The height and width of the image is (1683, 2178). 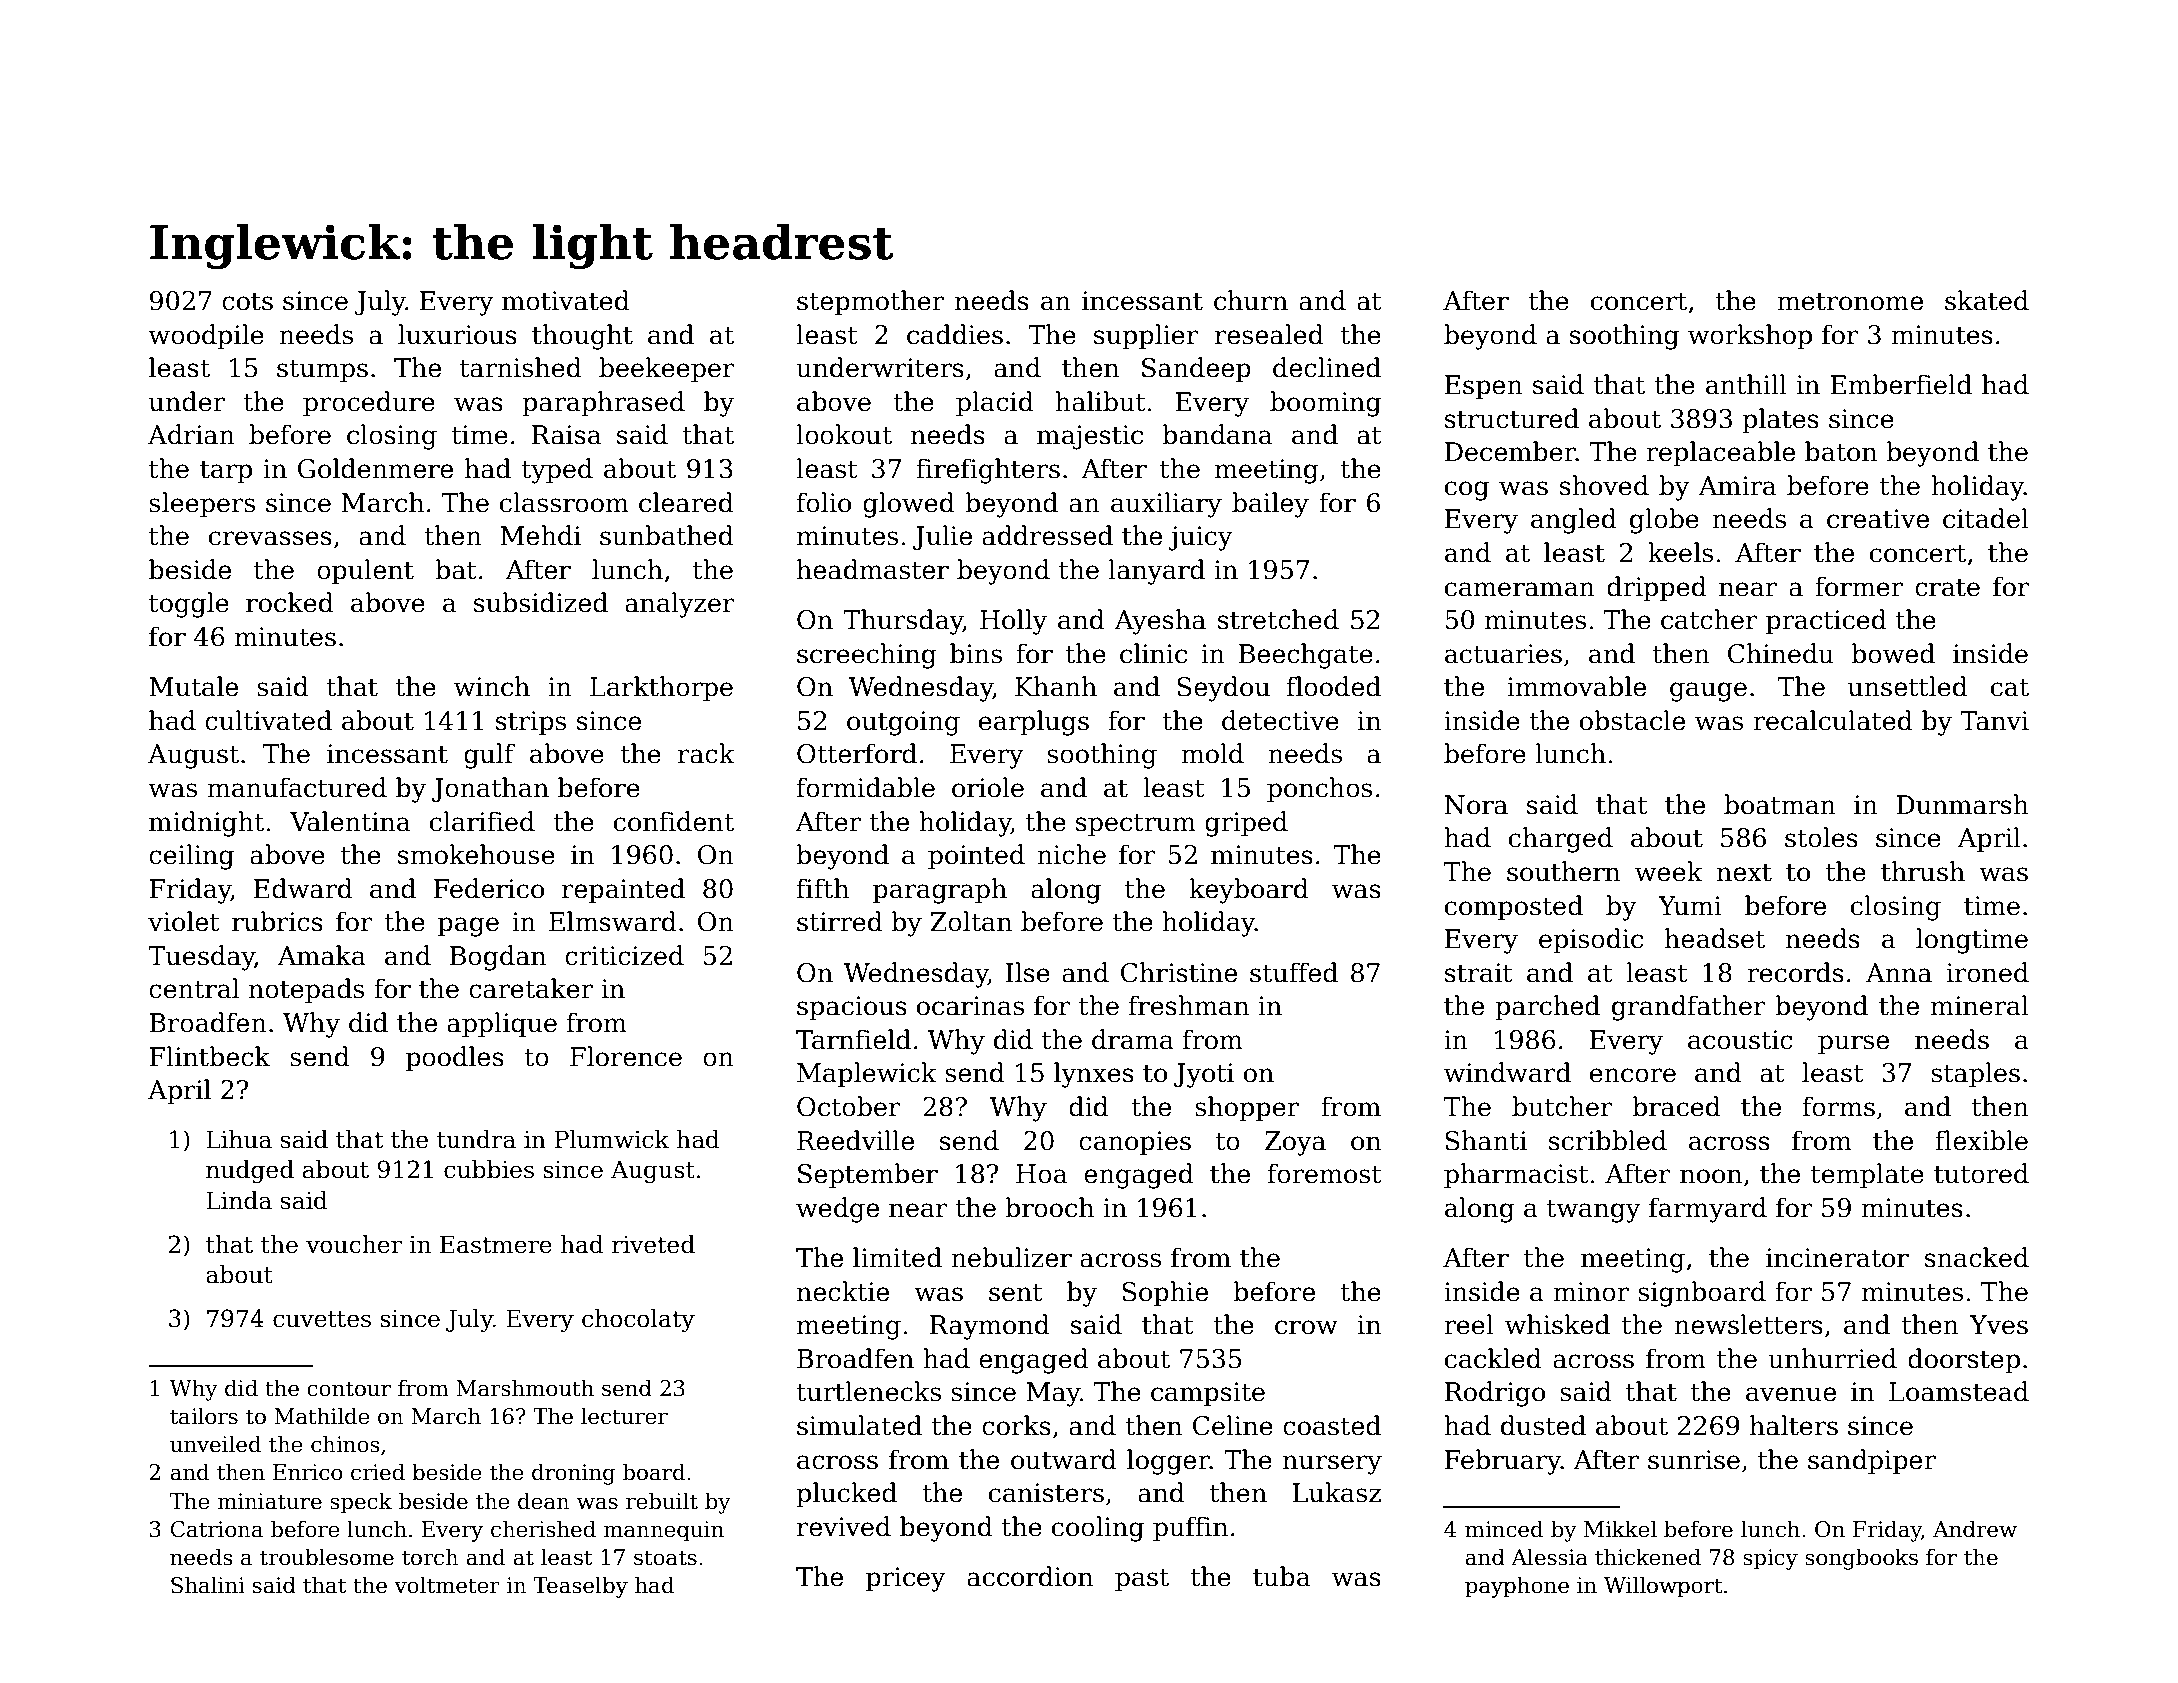 I want to click on cots, so click(x=247, y=302).
